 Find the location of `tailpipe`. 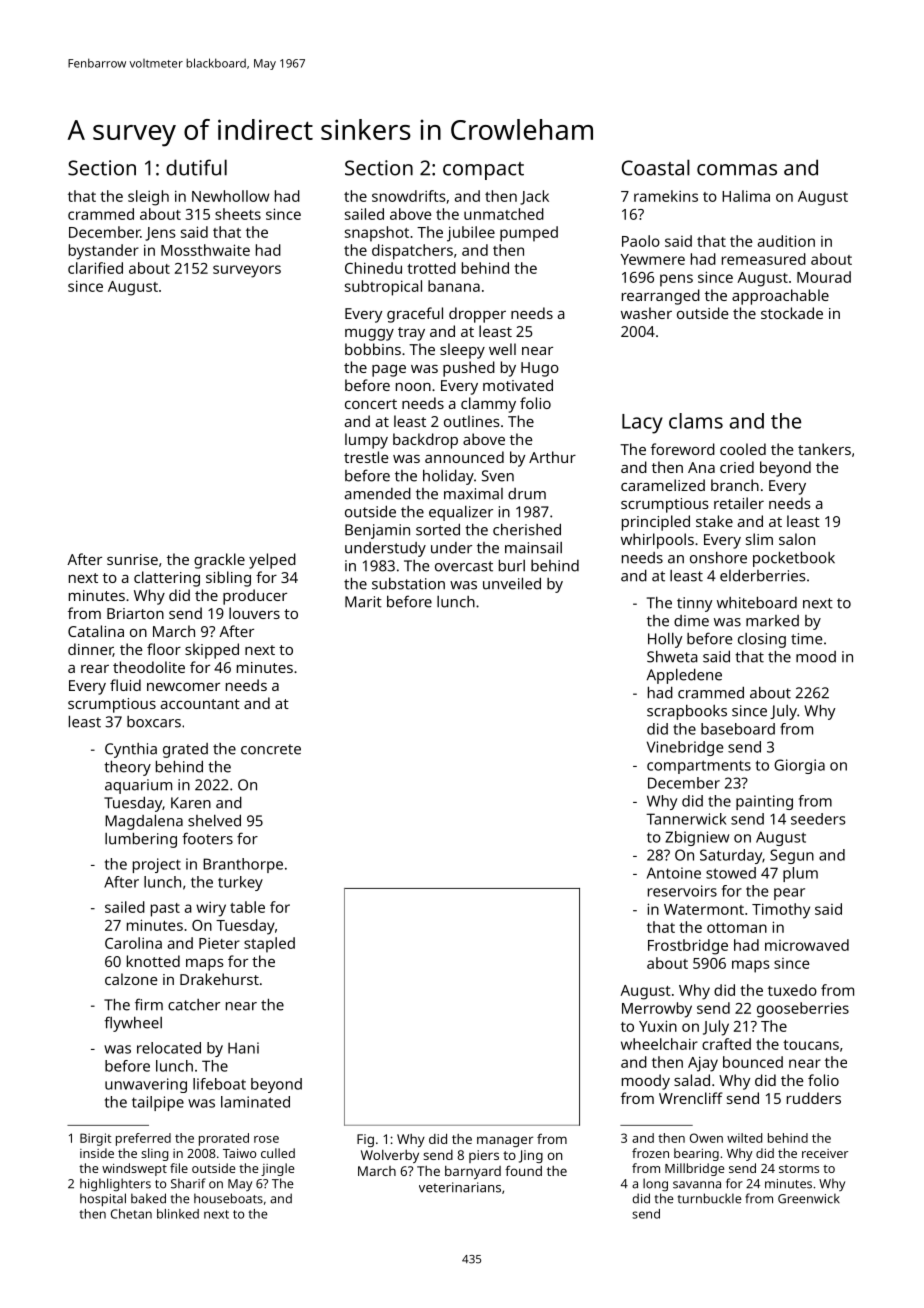

tailpipe is located at coordinates (158, 1103).
